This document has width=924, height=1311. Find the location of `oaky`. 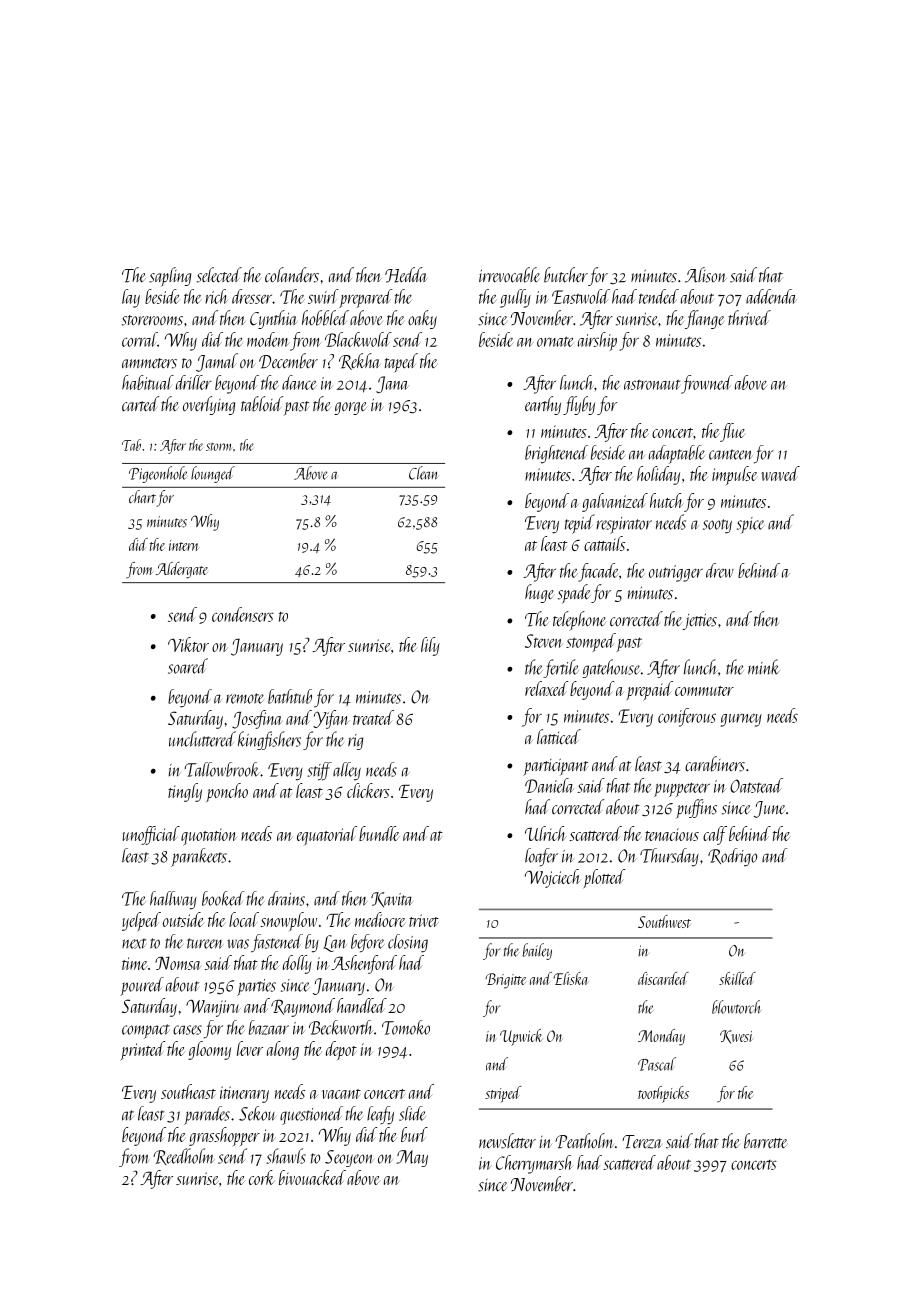

oaky is located at coordinates (422, 319).
